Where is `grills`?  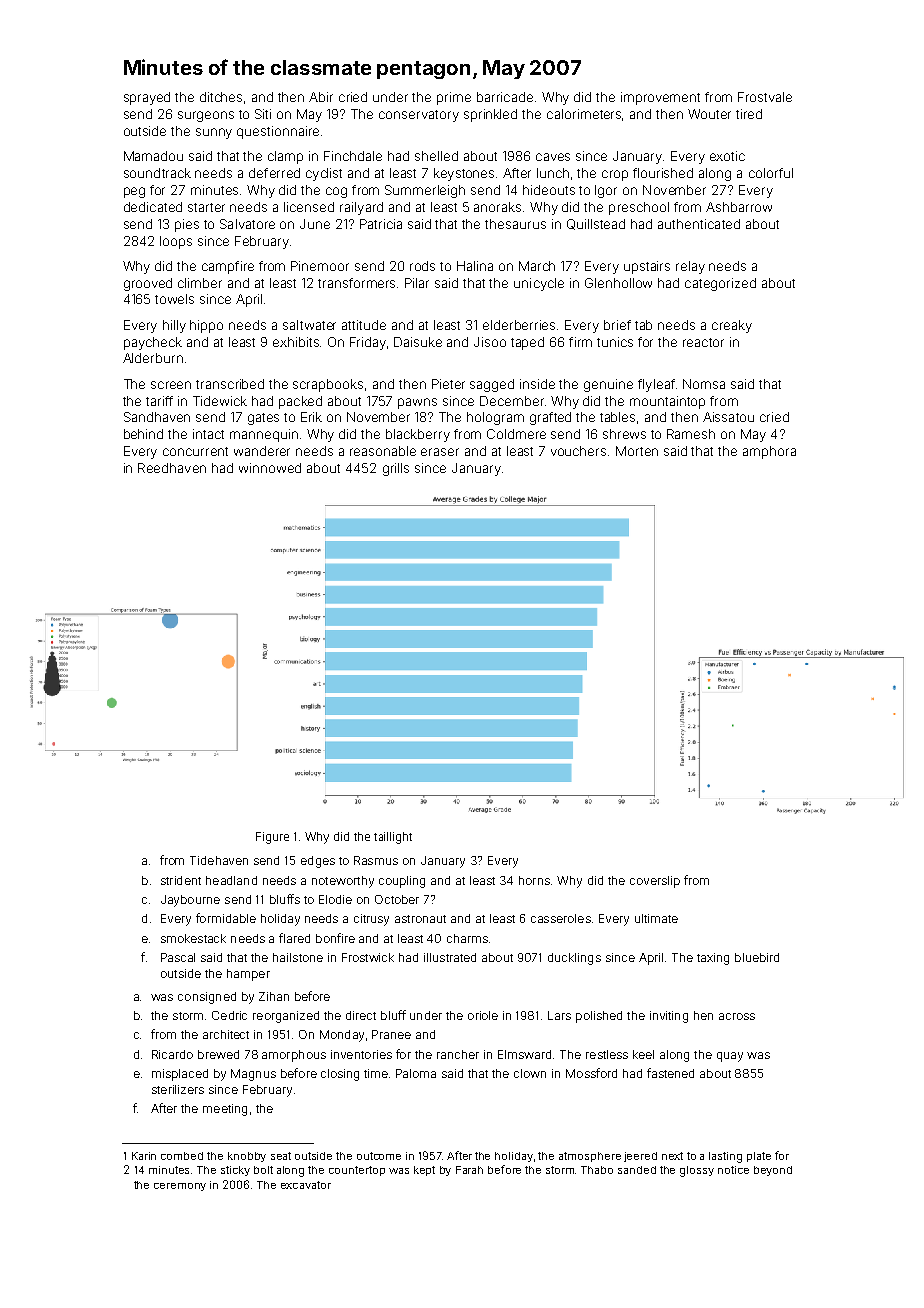 grills is located at coordinates (396, 469).
